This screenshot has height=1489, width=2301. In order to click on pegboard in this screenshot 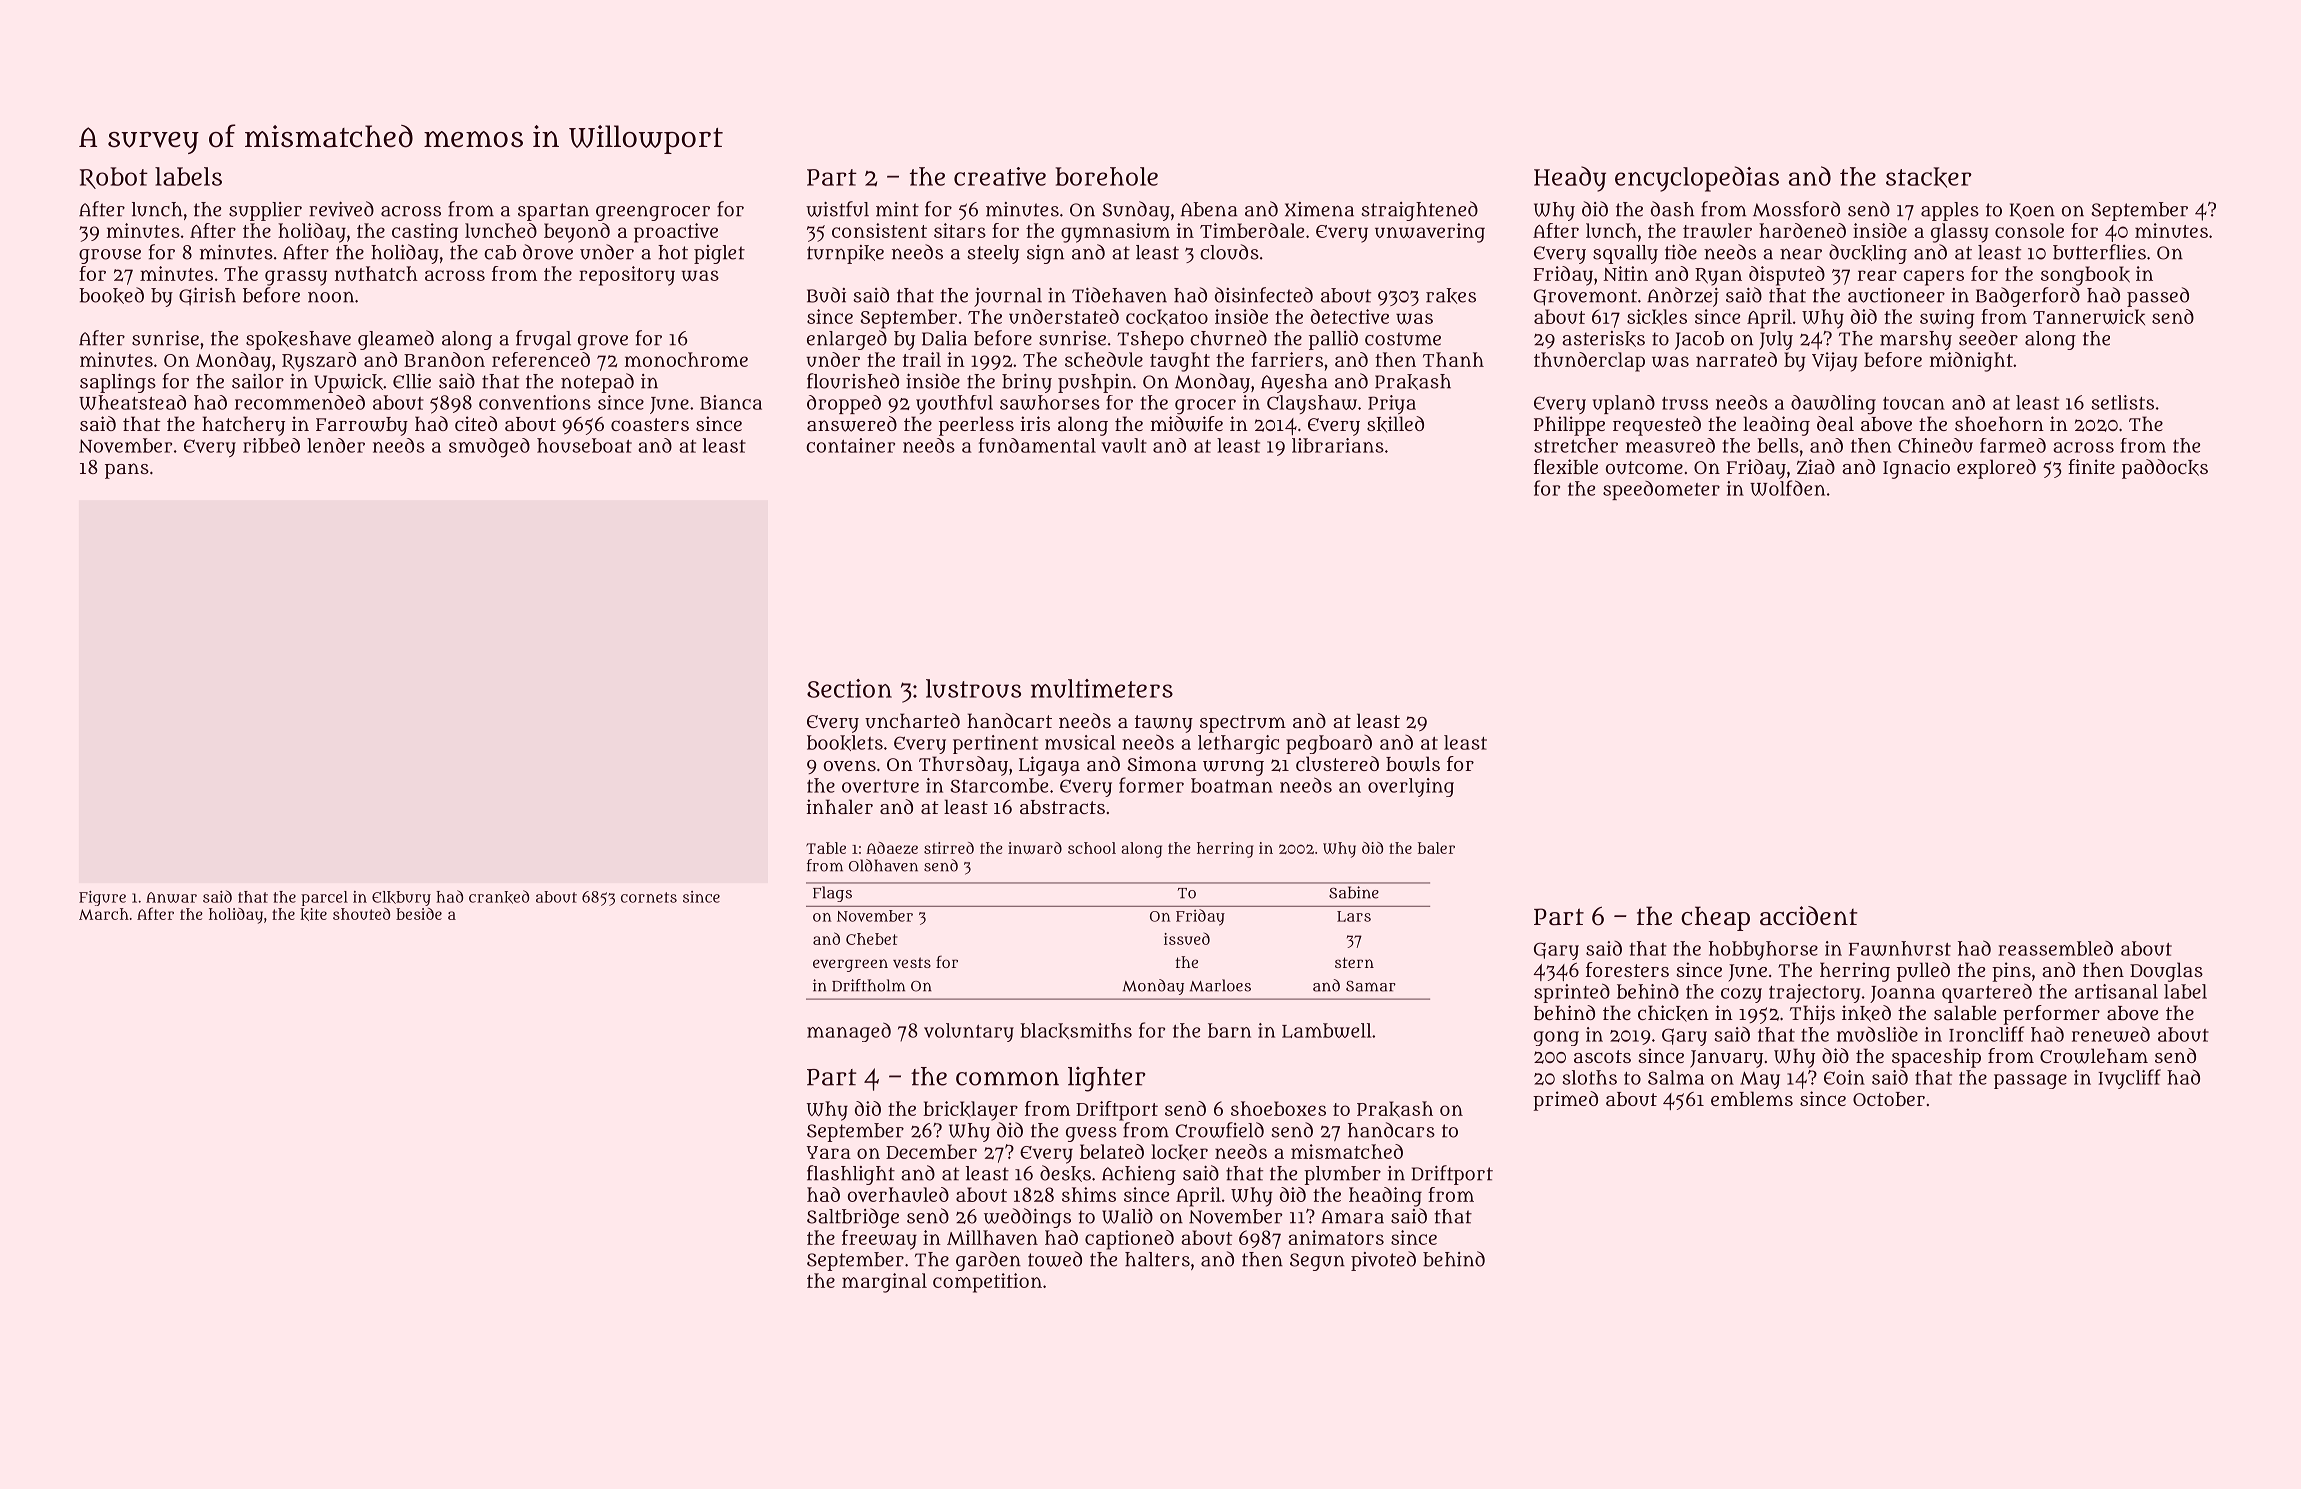, I will do `click(1329, 744)`.
